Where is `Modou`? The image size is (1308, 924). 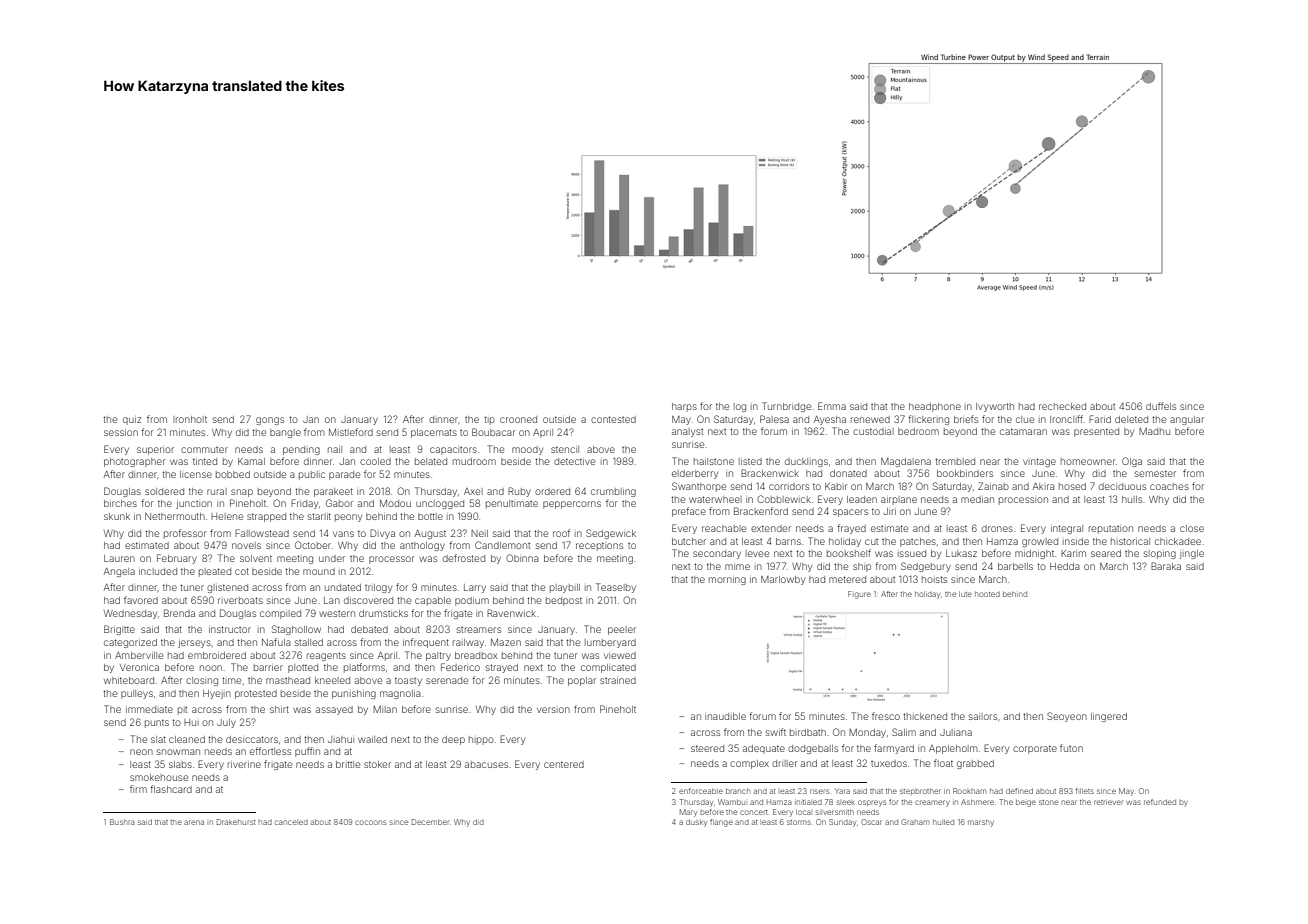 Modou is located at coordinates (395, 503).
